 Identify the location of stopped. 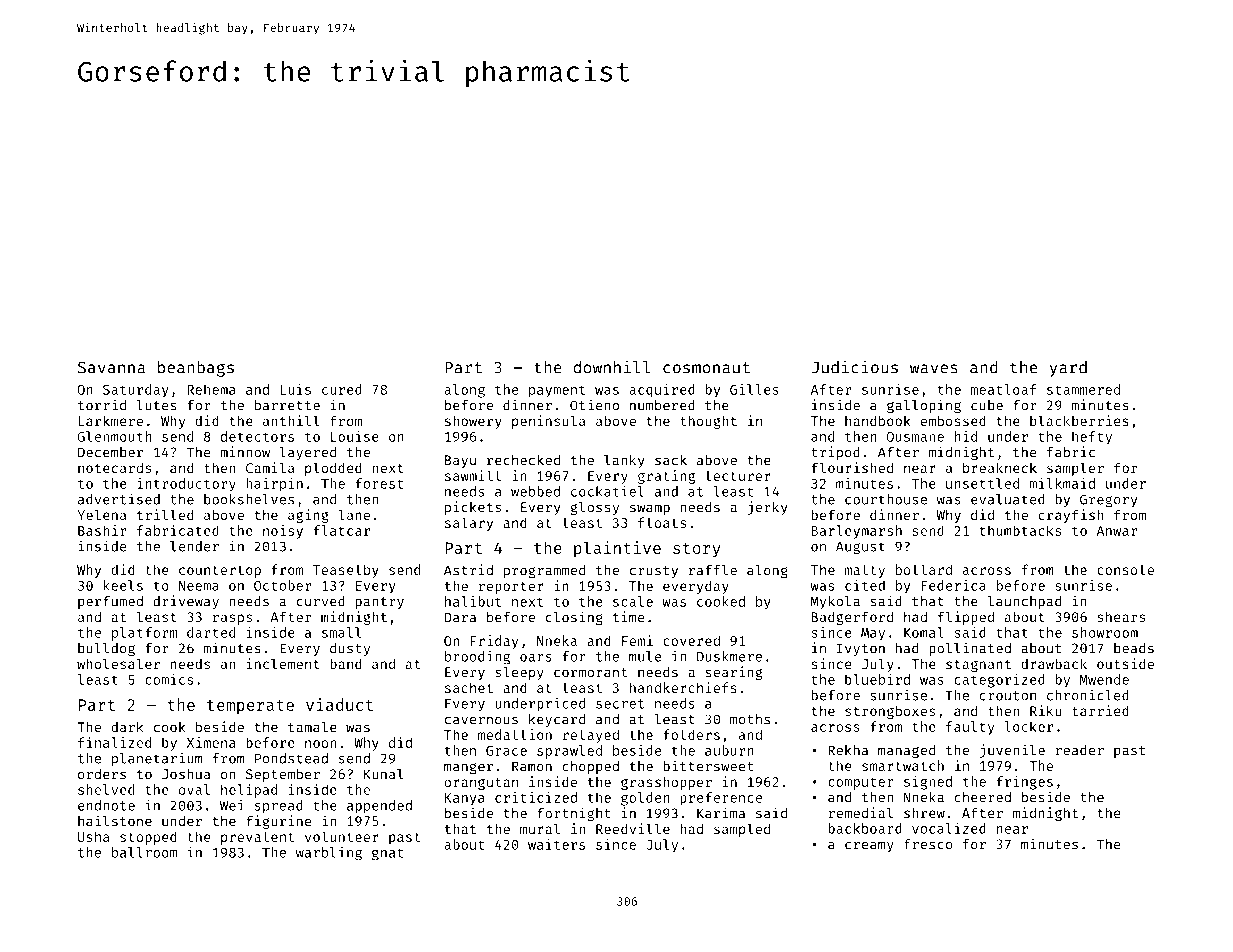
(148, 838).
